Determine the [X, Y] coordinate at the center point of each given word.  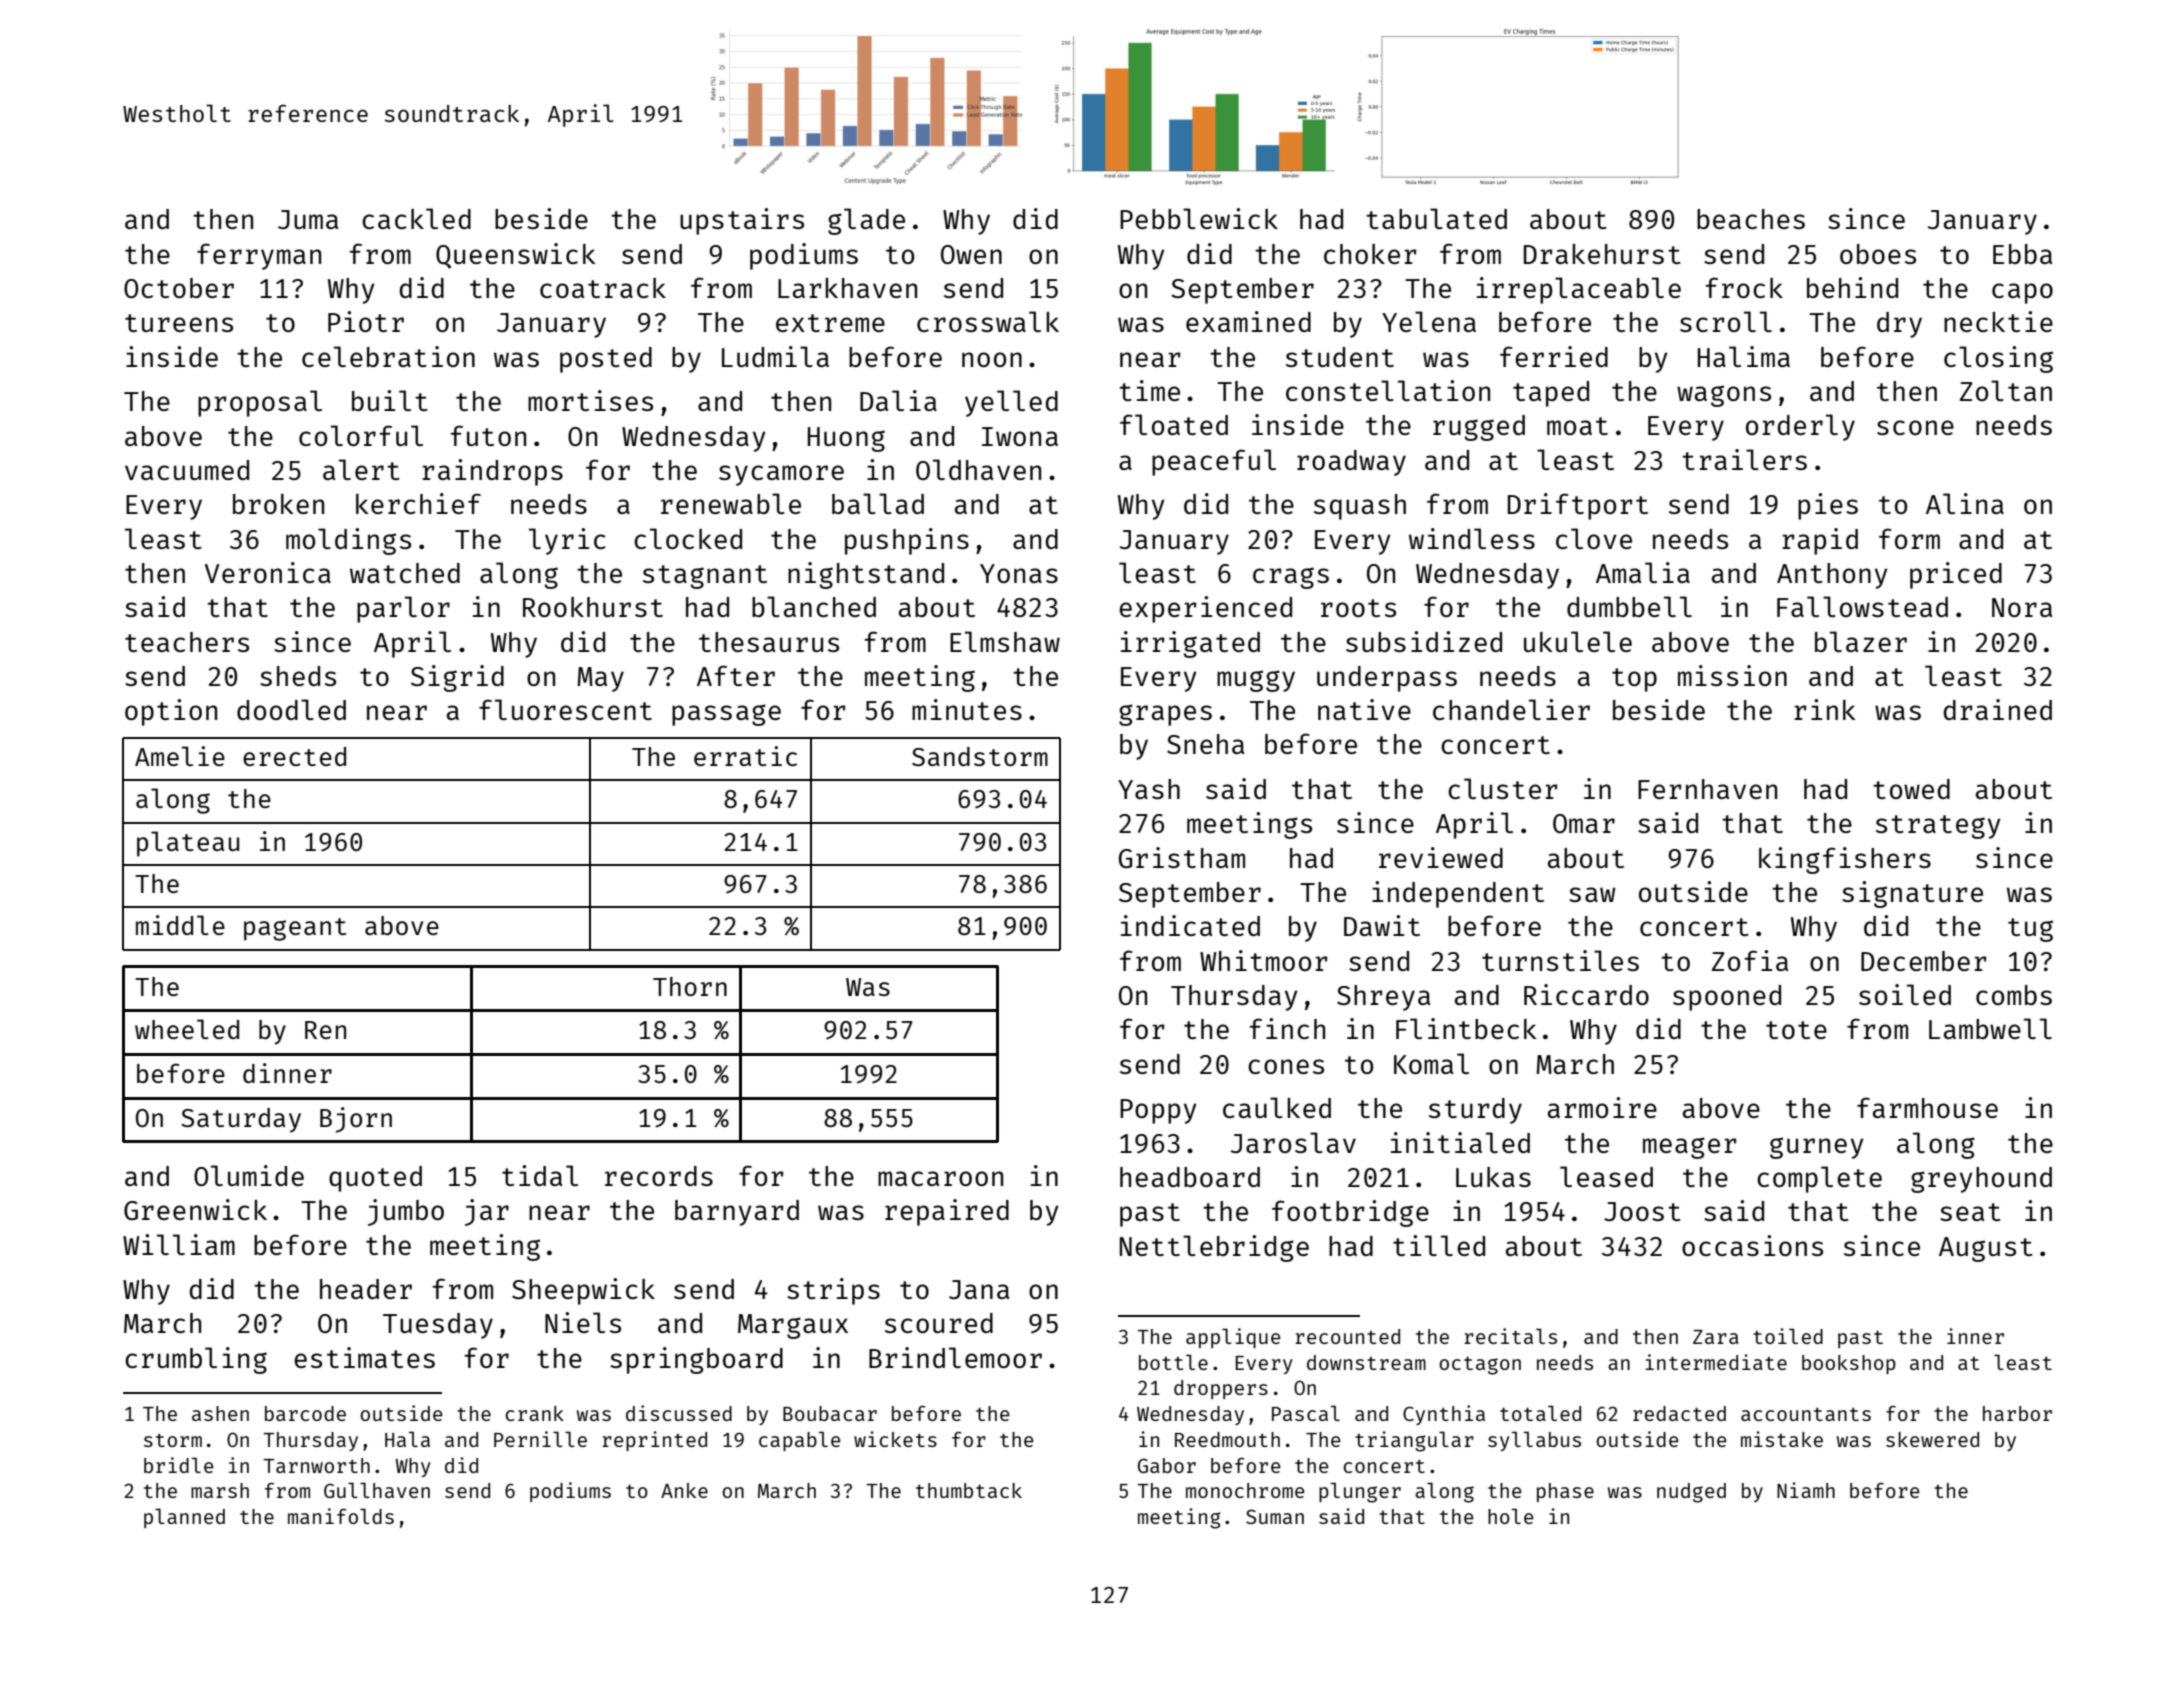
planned [184, 1518]
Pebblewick [1199, 218]
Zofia [1750, 960]
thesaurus [769, 642]
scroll [1726, 321]
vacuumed [187, 470]
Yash [1149, 789]
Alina [1965, 503]
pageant [295, 929]
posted [606, 360]
